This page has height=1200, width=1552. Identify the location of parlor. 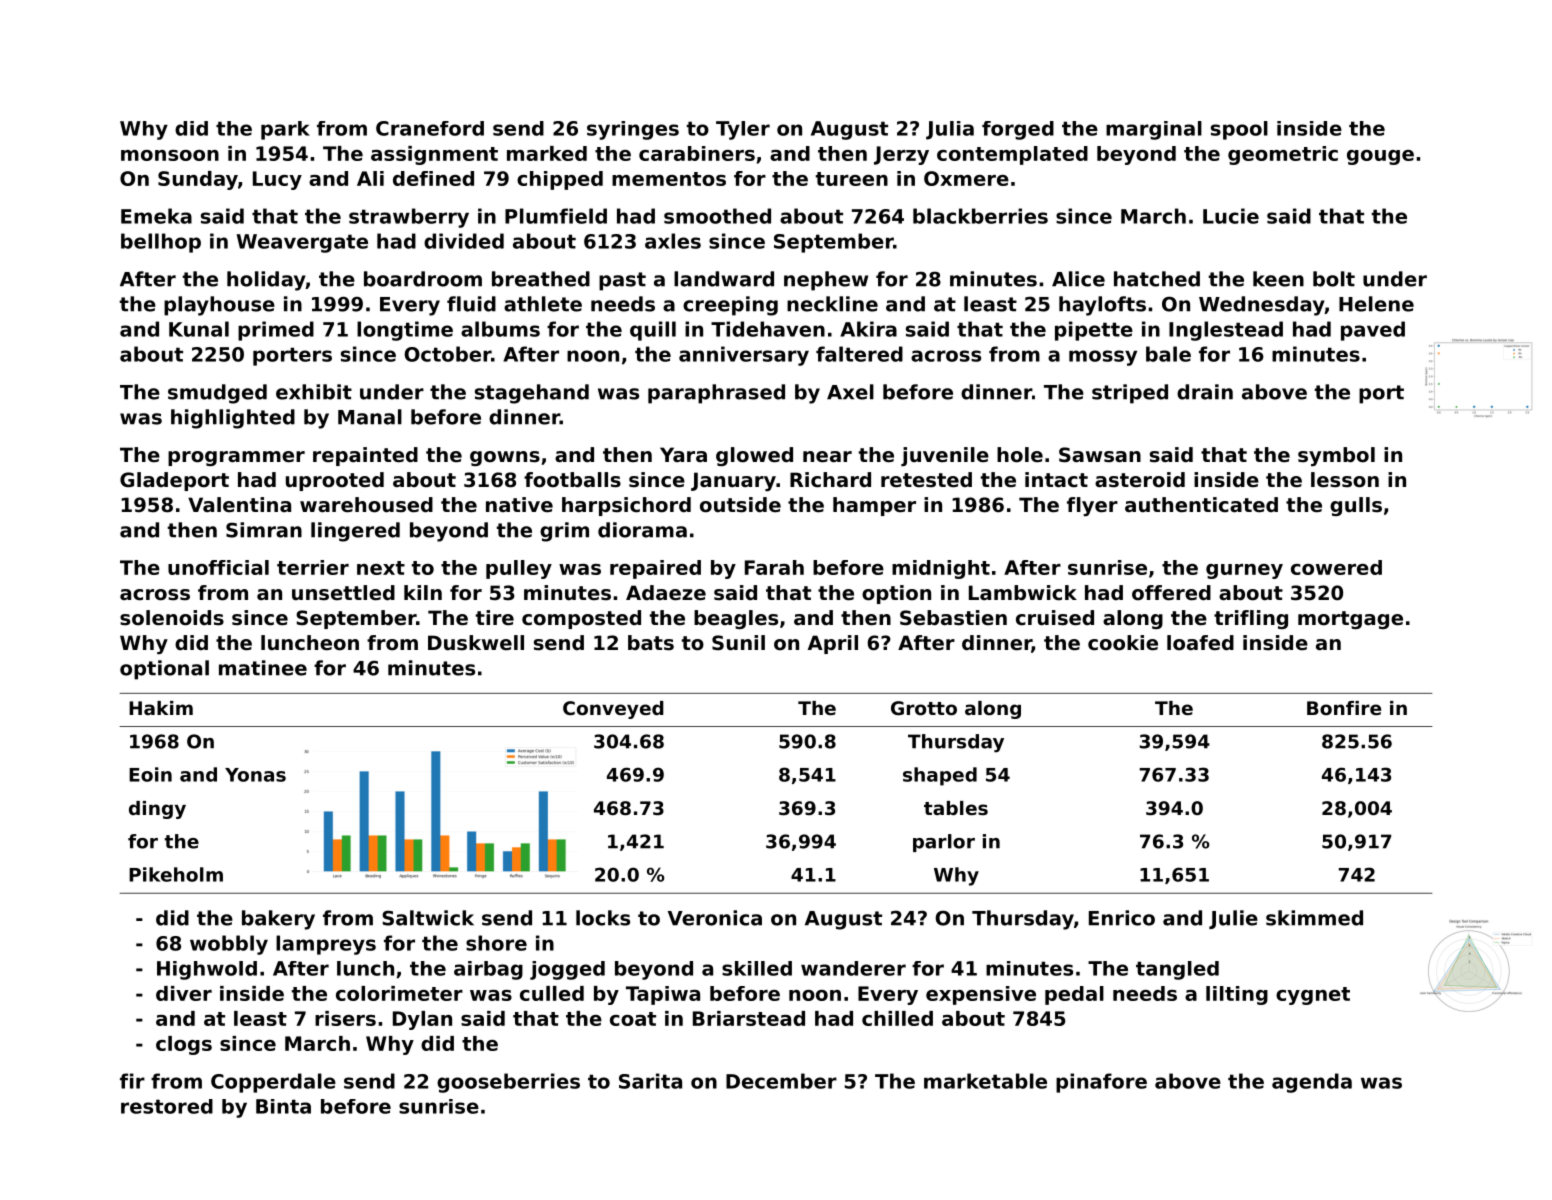
(944, 843).
